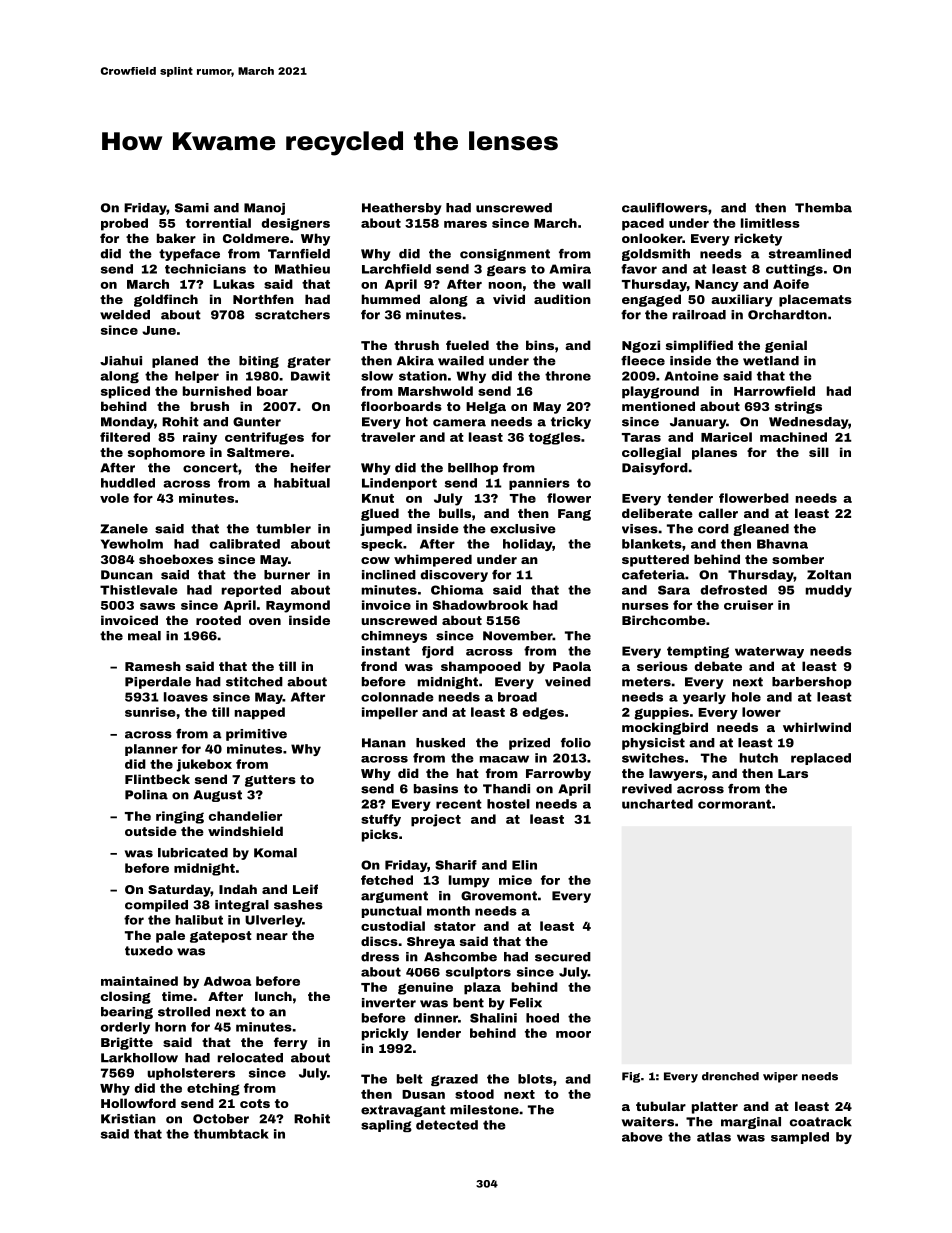  Describe the element at coordinates (793, 437) in the image. I see `machined` at that location.
